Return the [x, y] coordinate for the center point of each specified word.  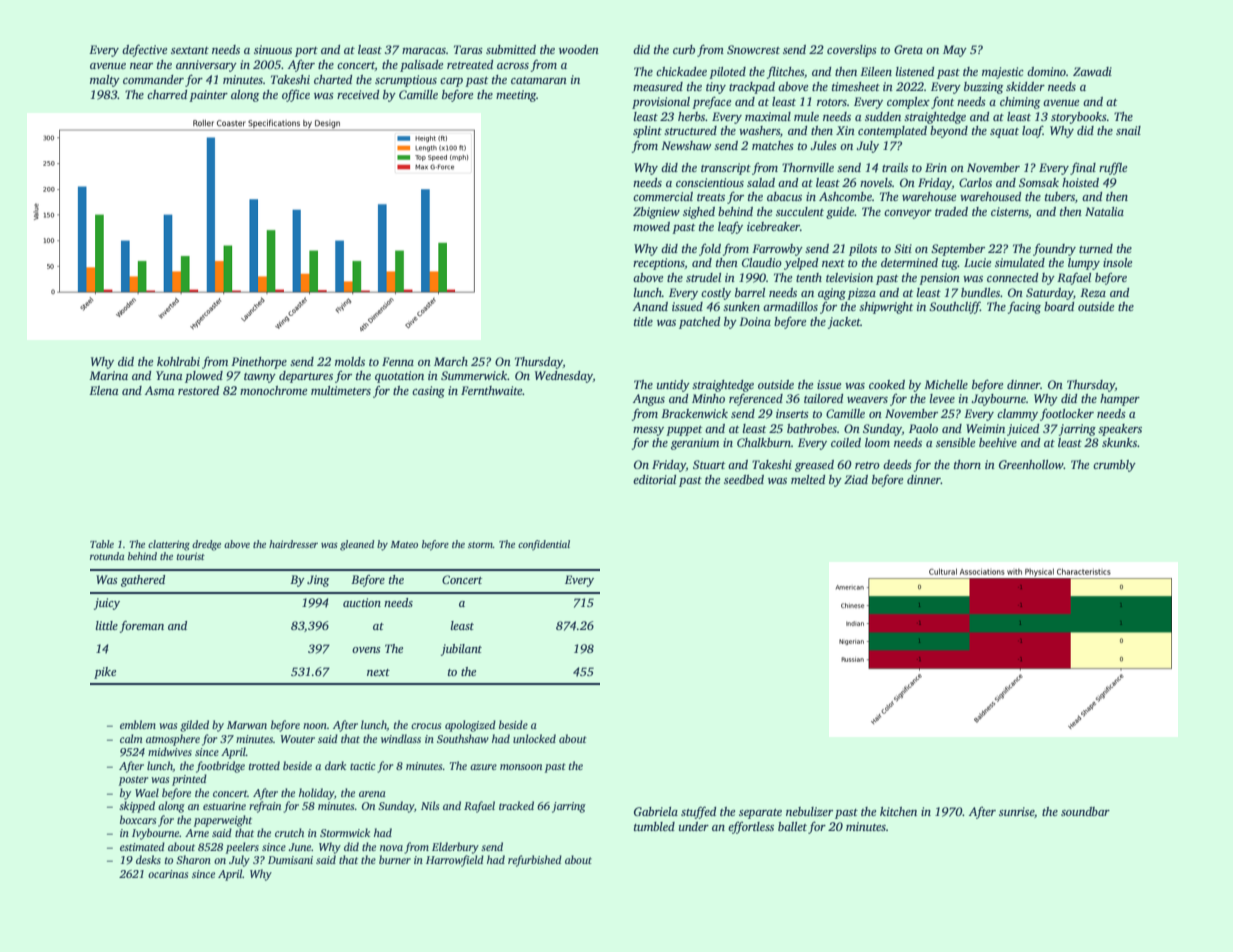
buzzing [983, 88]
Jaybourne [998, 400]
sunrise [1017, 812]
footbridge [220, 767]
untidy [673, 386]
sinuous [273, 49]
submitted [511, 49]
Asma [160, 390]
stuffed [698, 812]
